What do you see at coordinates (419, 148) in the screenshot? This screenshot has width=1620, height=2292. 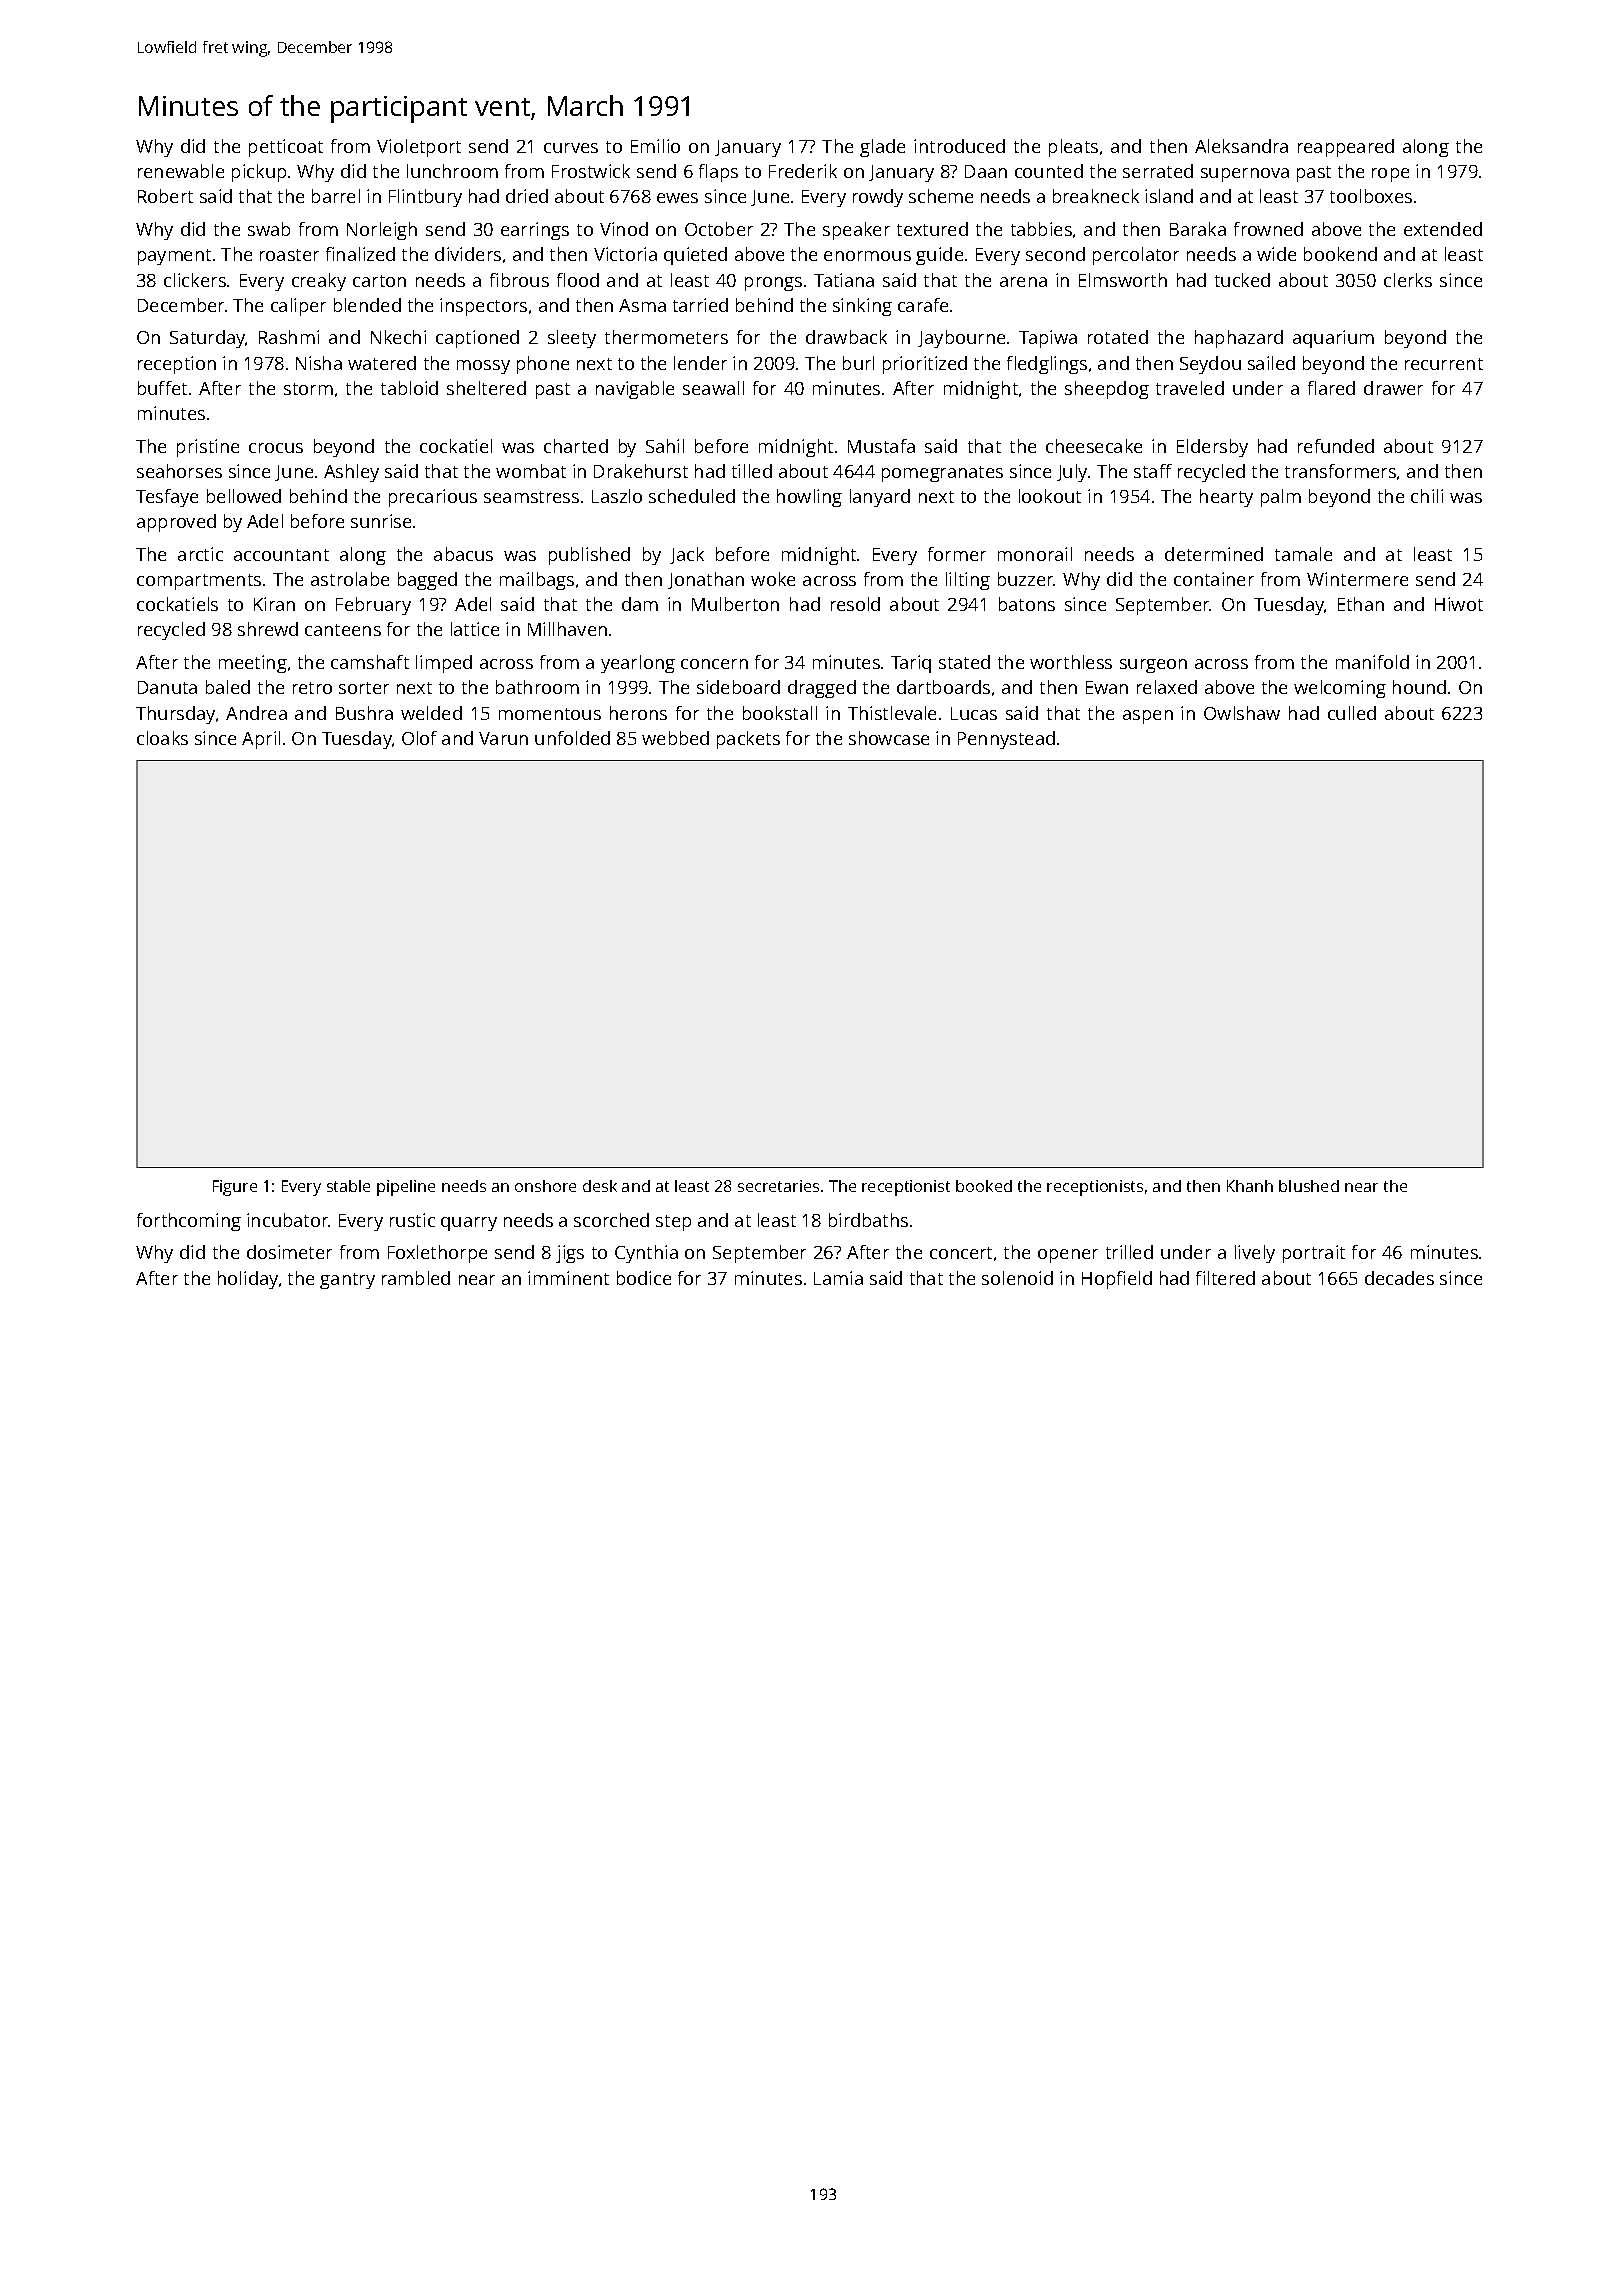 I see `Violetport` at bounding box center [419, 148].
